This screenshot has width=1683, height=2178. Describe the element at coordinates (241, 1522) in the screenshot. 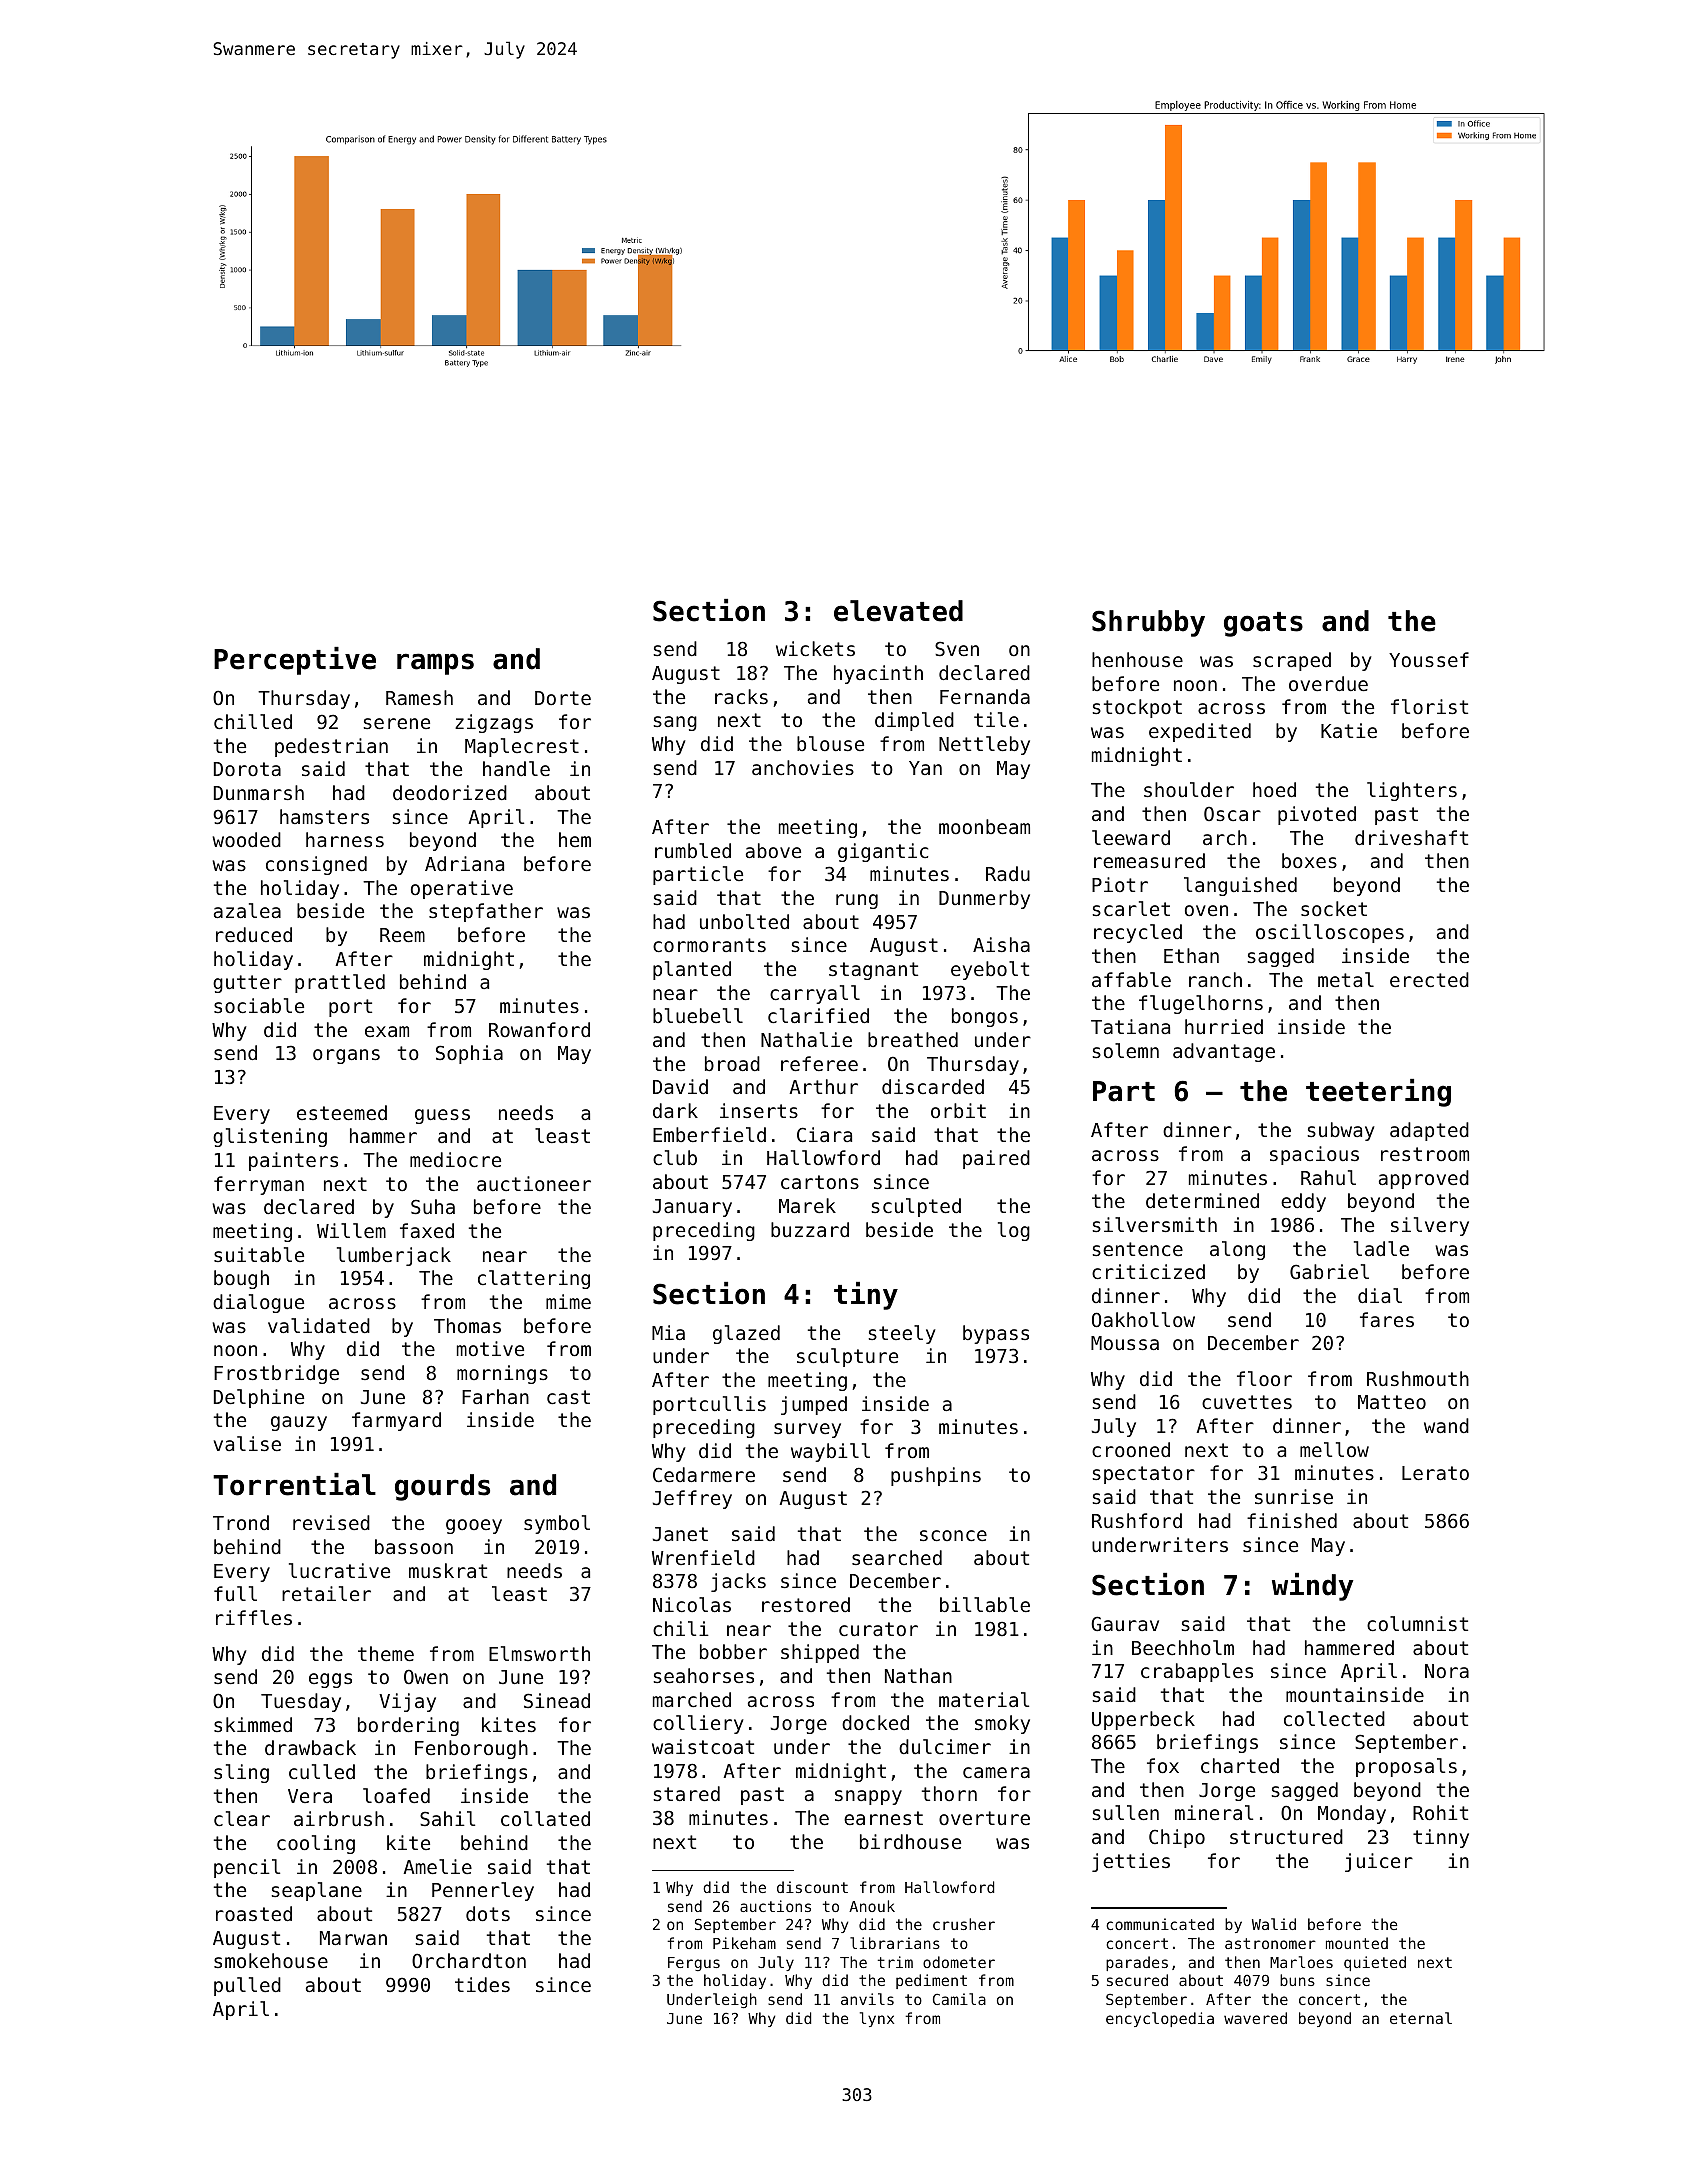

I see `Trond` at that location.
